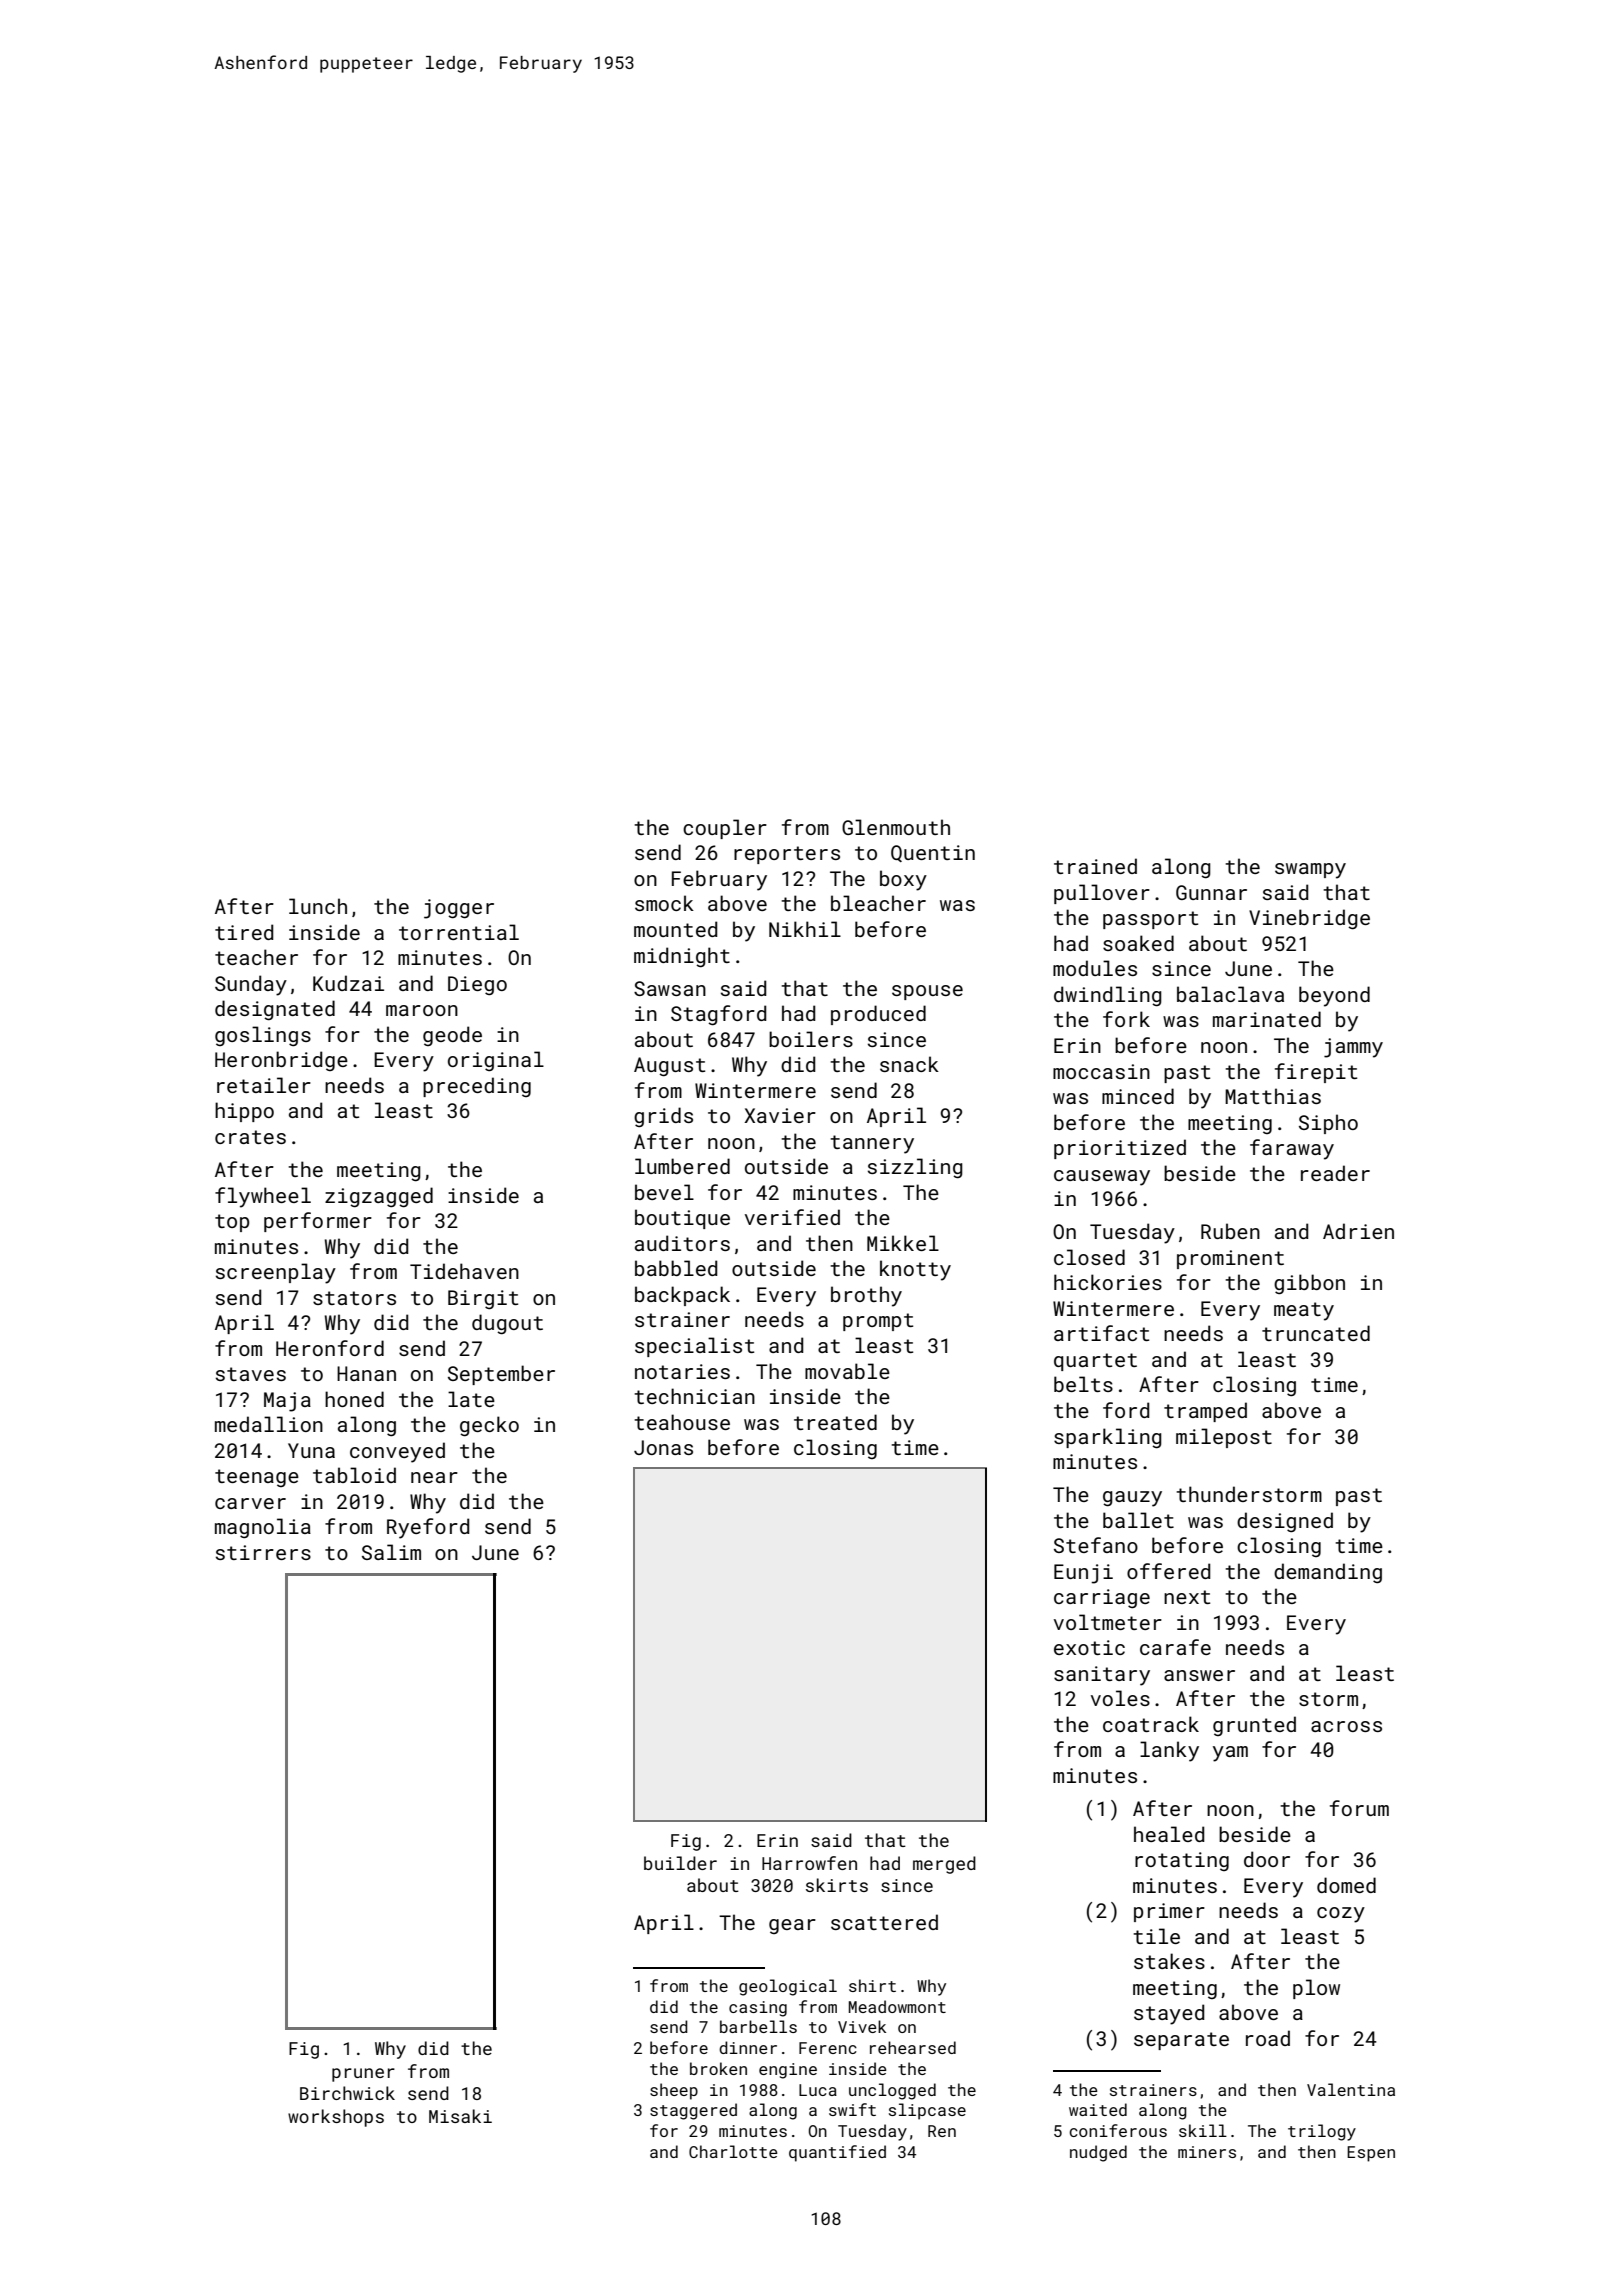  I want to click on pruner, so click(363, 2075).
